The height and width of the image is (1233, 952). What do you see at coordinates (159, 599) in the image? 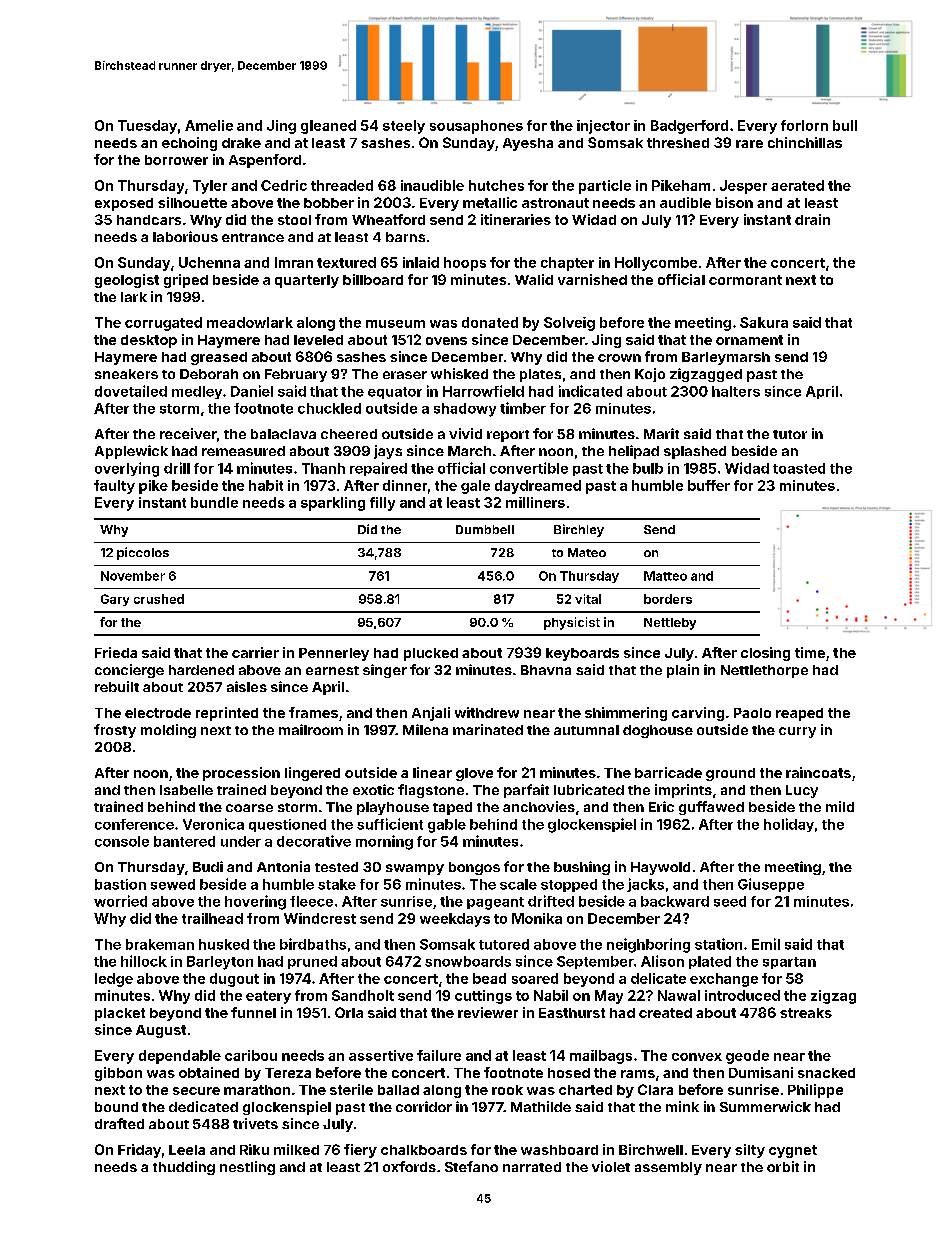
I see `crushed` at bounding box center [159, 599].
